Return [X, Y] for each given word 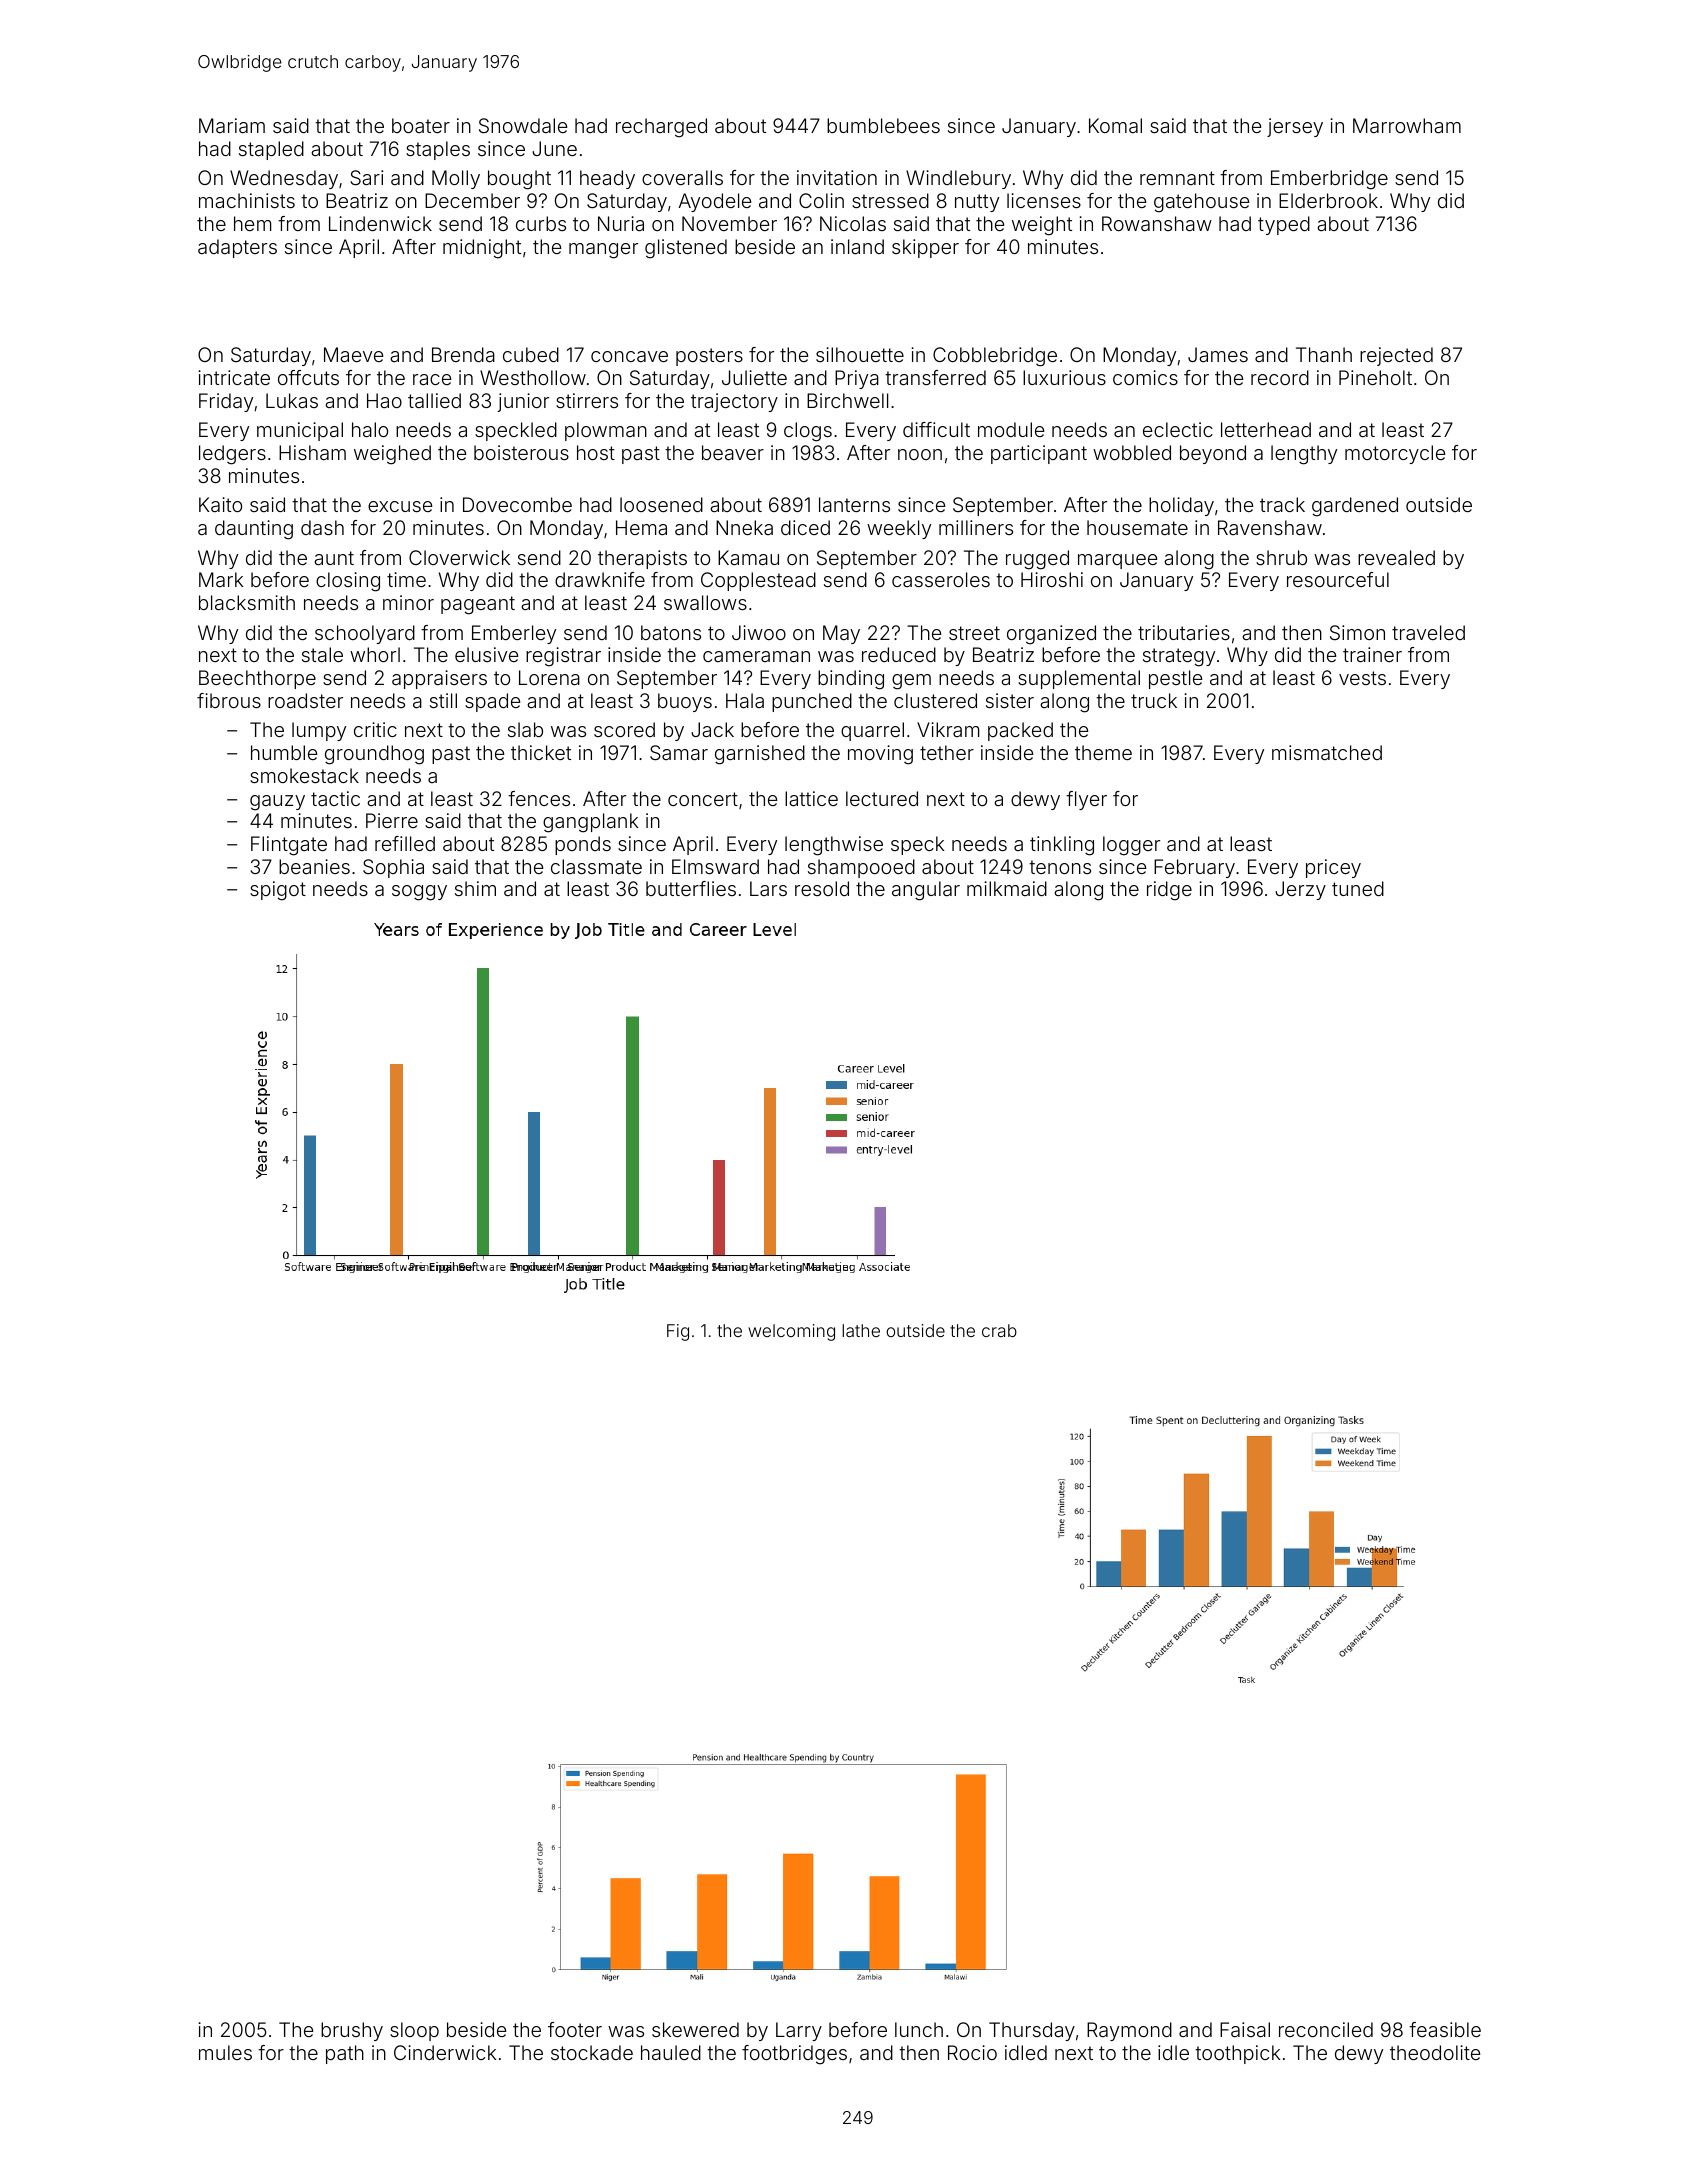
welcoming [791, 1332]
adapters [237, 248]
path [345, 2054]
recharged [661, 128]
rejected [1396, 356]
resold [822, 888]
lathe [861, 1330]
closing [348, 582]
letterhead [1266, 429]
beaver [733, 452]
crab [999, 1330]
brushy [352, 2031]
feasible [1445, 2029]
